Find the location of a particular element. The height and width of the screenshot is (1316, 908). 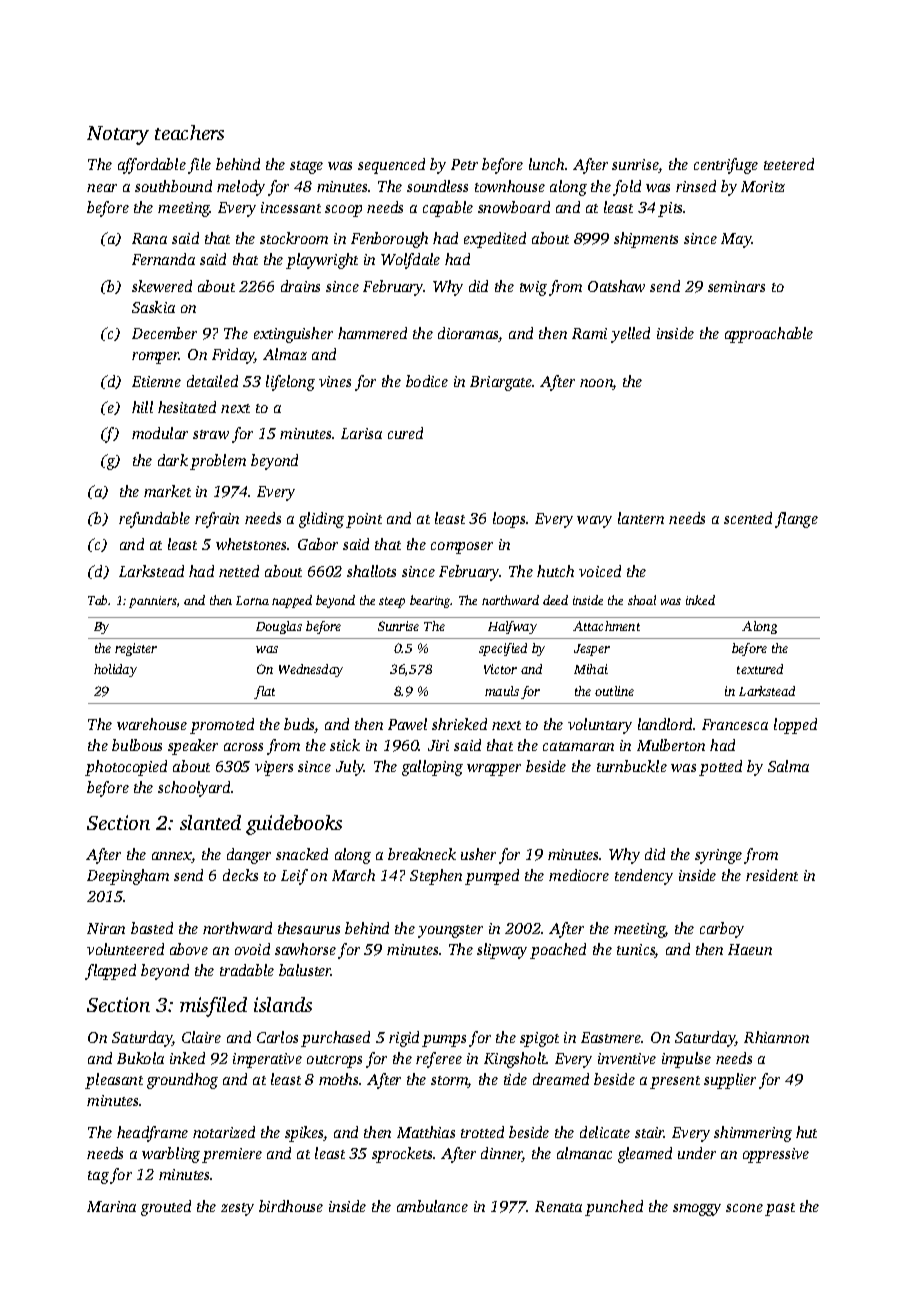

wrapper is located at coordinates (494, 770).
